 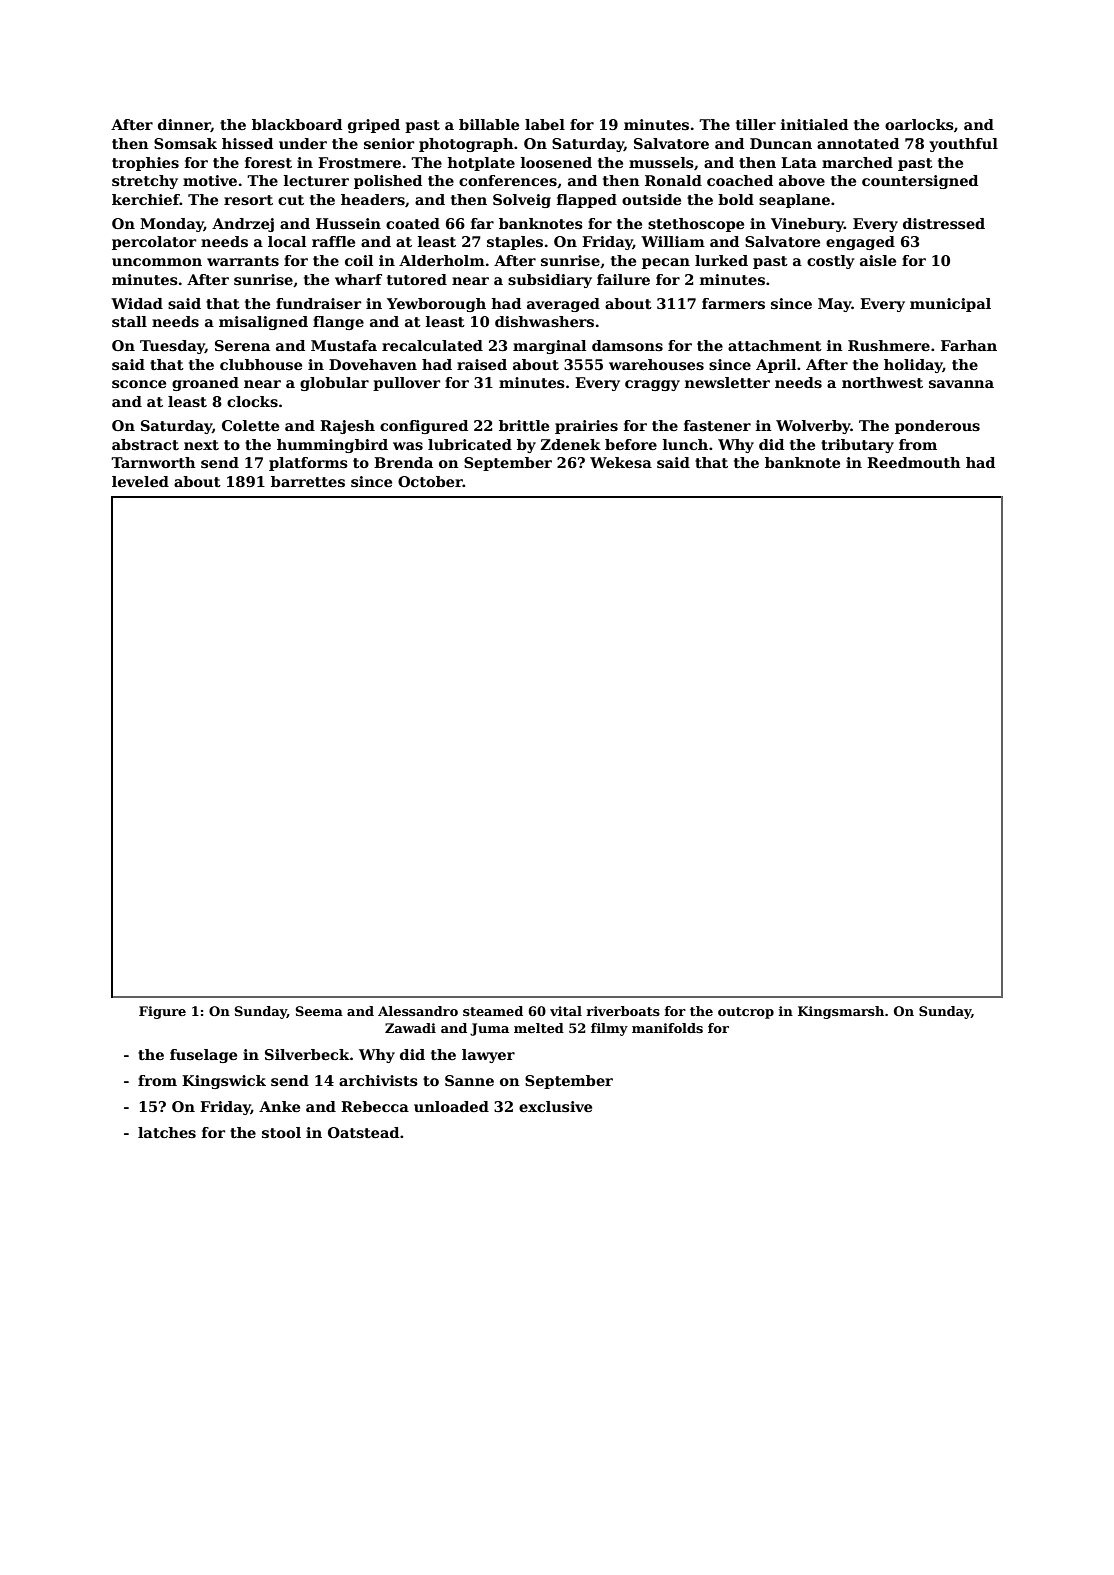 What do you see at coordinates (436, 305) in the screenshot?
I see `Yewborough` at bounding box center [436, 305].
